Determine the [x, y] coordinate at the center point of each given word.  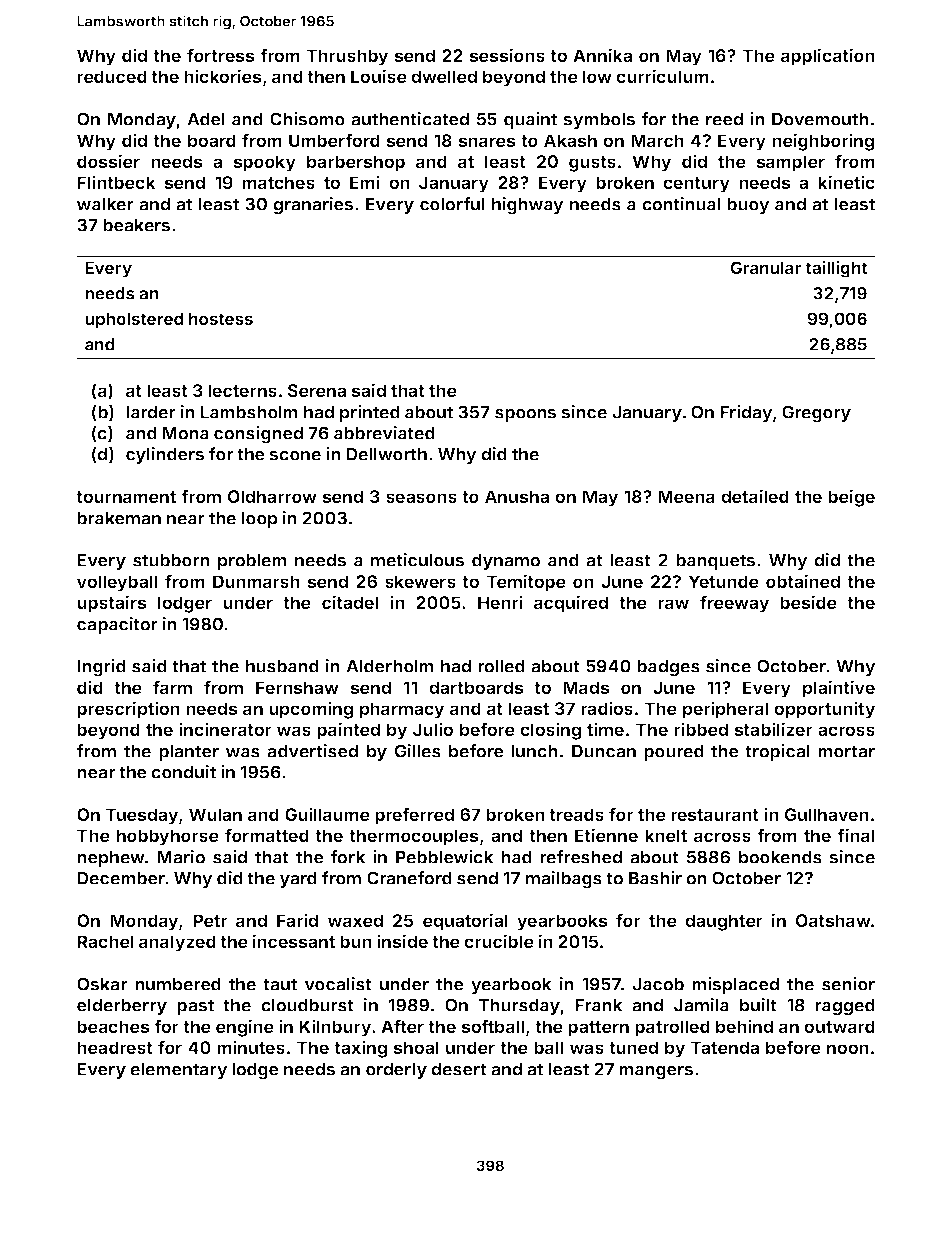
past [195, 1007]
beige [851, 498]
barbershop [356, 163]
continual [681, 204]
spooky [264, 163]
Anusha [517, 496]
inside [402, 941]
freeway [735, 604]
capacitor [117, 625]
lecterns [242, 390]
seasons [421, 498]
